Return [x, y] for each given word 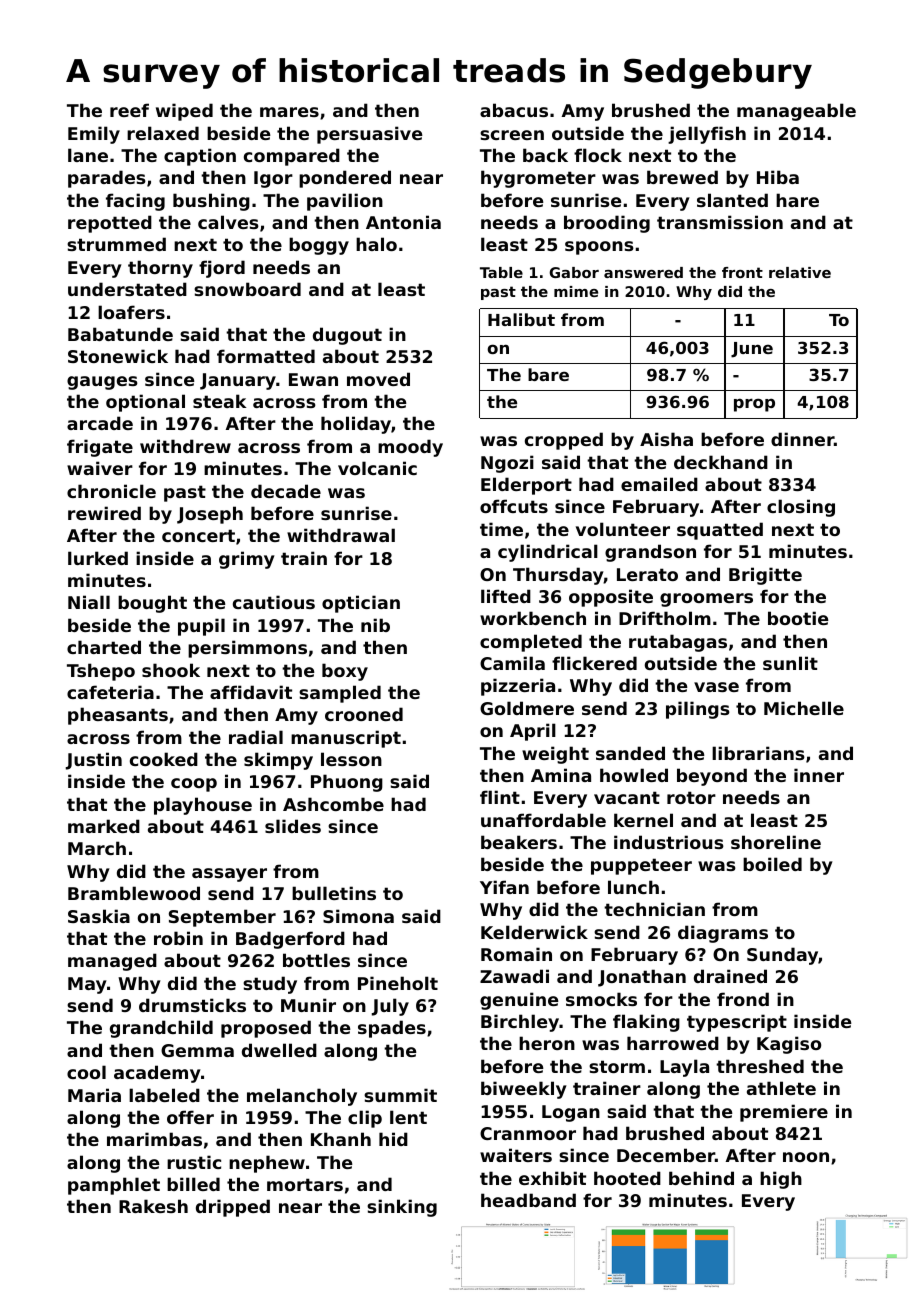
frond [743, 999]
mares [289, 112]
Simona [358, 916]
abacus [514, 110]
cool [86, 1072]
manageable [796, 112]
